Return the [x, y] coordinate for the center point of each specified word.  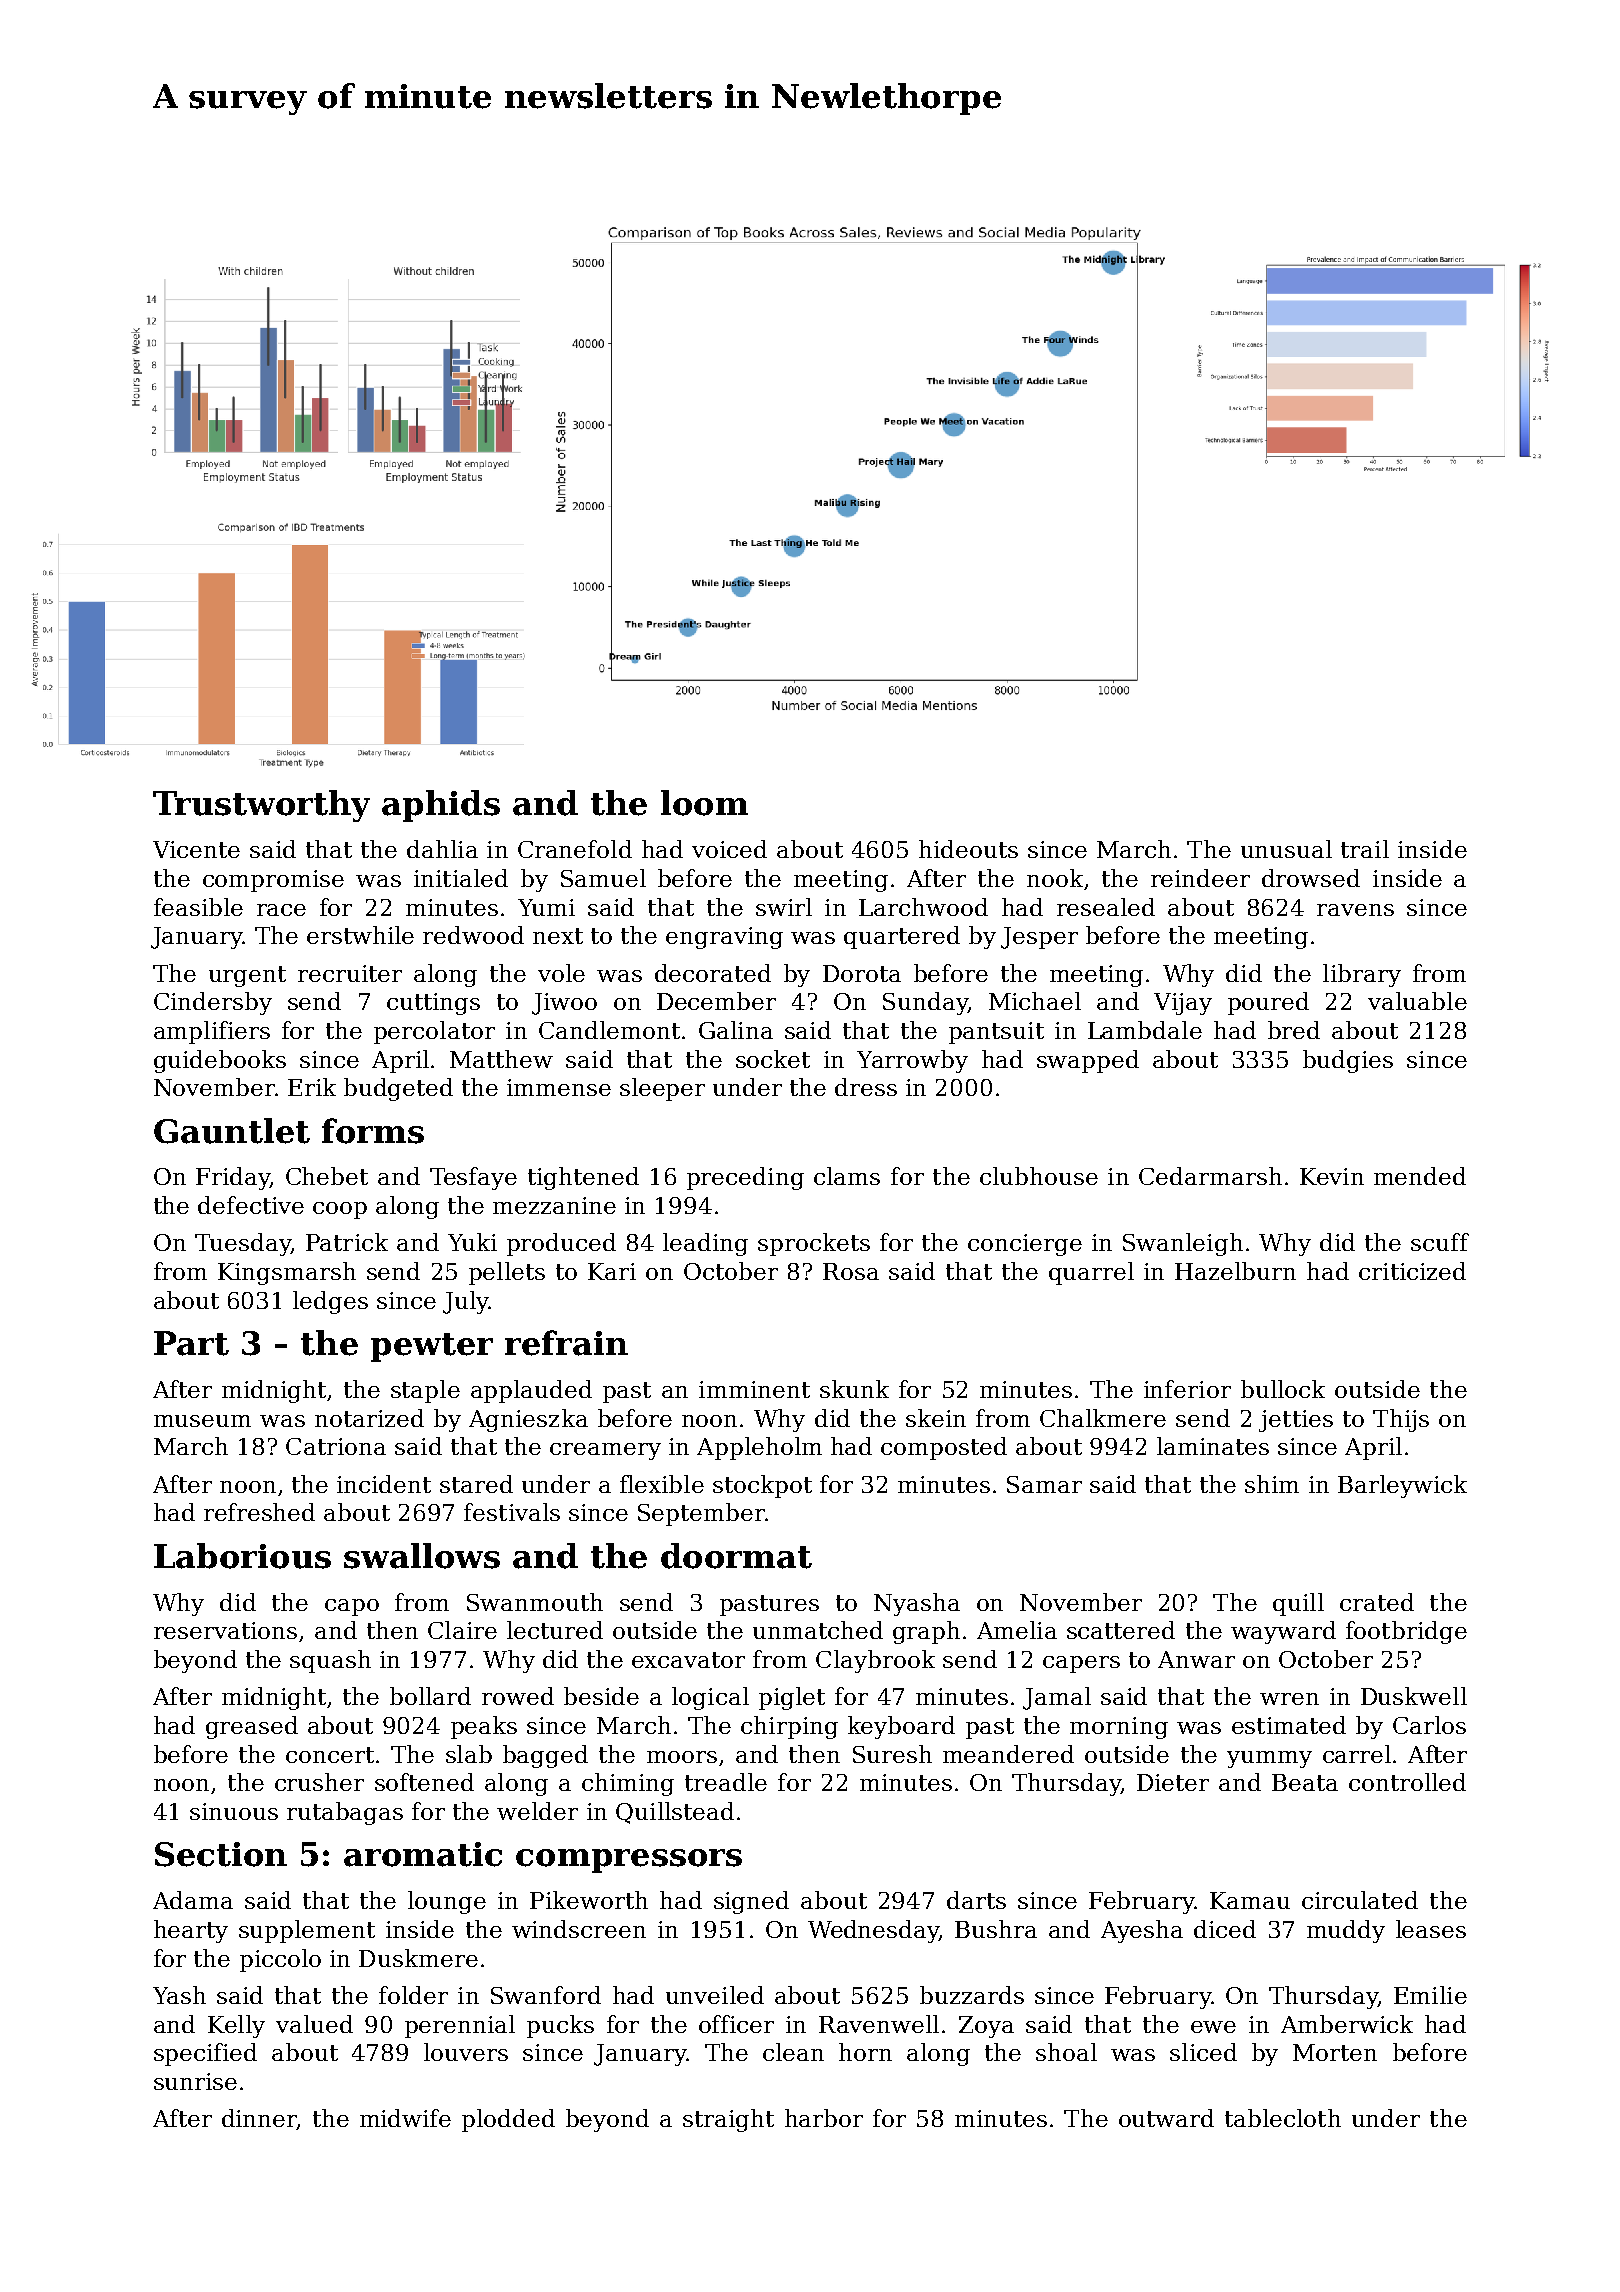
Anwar [1196, 1659]
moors [682, 1757]
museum [202, 1421]
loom [704, 803]
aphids [441, 806]
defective [251, 1205]
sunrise [195, 2081]
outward [1166, 2118]
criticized [1412, 1271]
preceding [745, 1178]
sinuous [234, 1811]
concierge [1025, 1245]
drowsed [1311, 878]
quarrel [1091, 1273]
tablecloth [1283, 2118]
